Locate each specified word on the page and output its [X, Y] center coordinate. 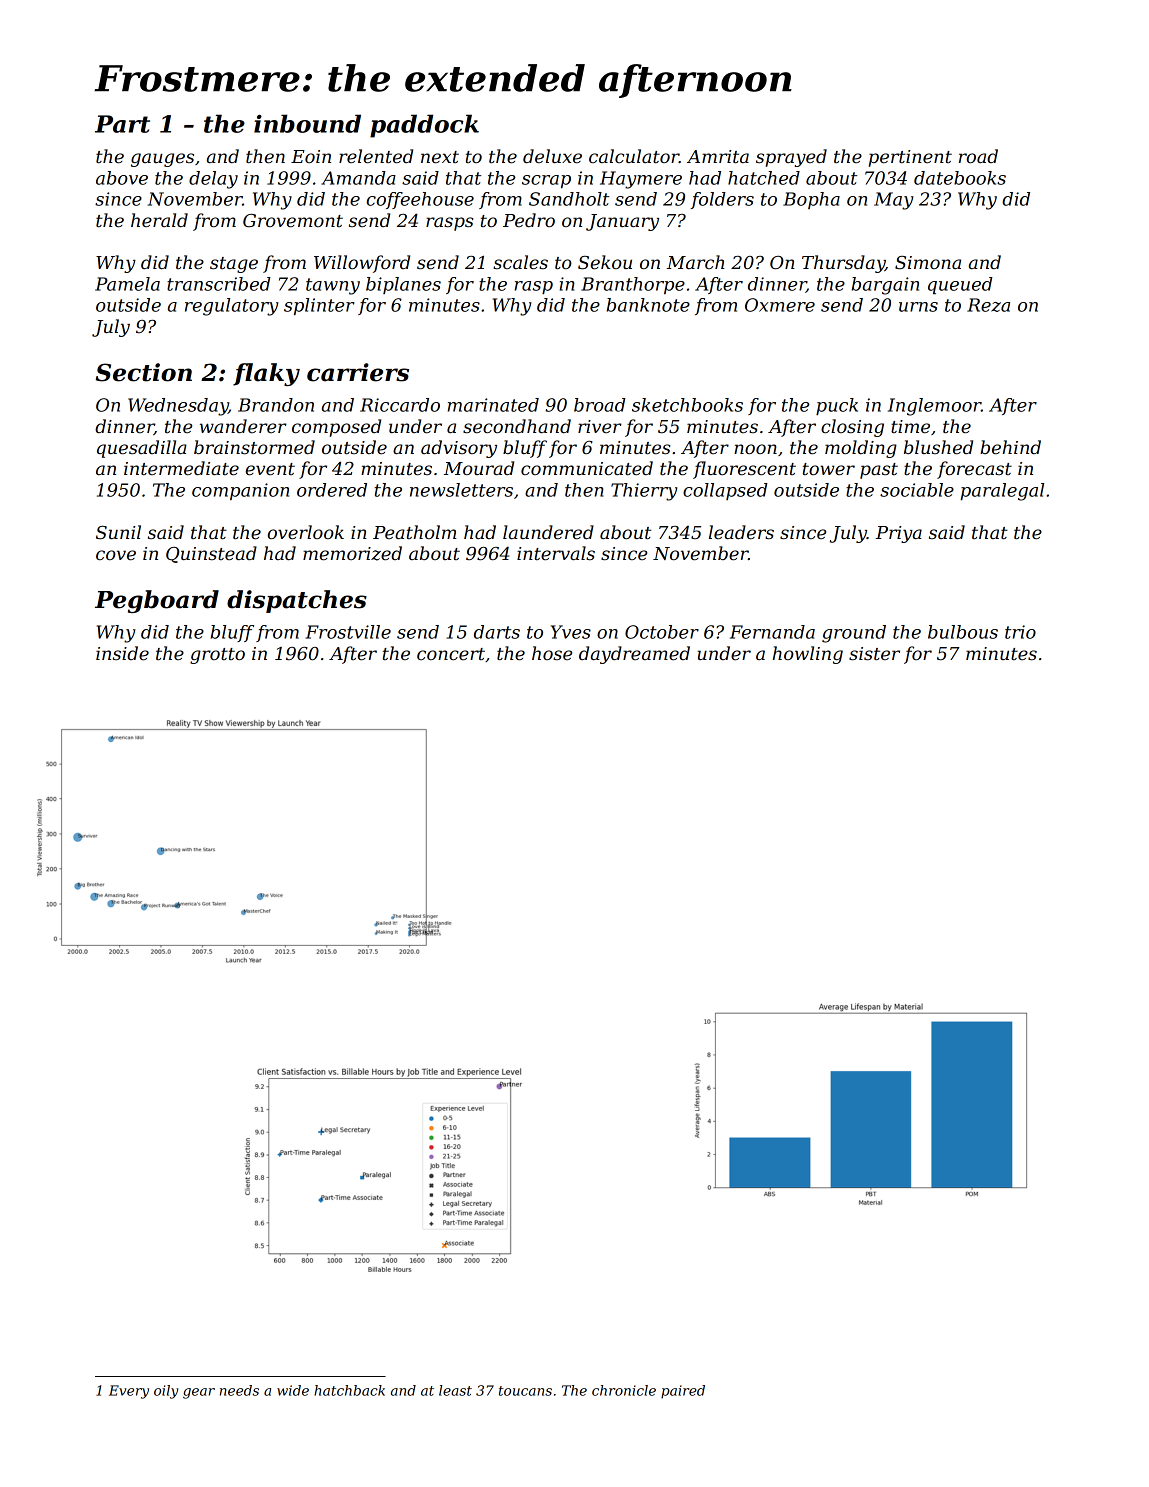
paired [683, 1392]
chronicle [624, 1390]
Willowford [362, 264]
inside [122, 653]
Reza [988, 305]
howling [808, 655]
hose [552, 653]
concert [451, 654]
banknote [648, 305]
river [600, 426]
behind [1010, 447]
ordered [332, 490]
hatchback [349, 1390]
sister [874, 654]
